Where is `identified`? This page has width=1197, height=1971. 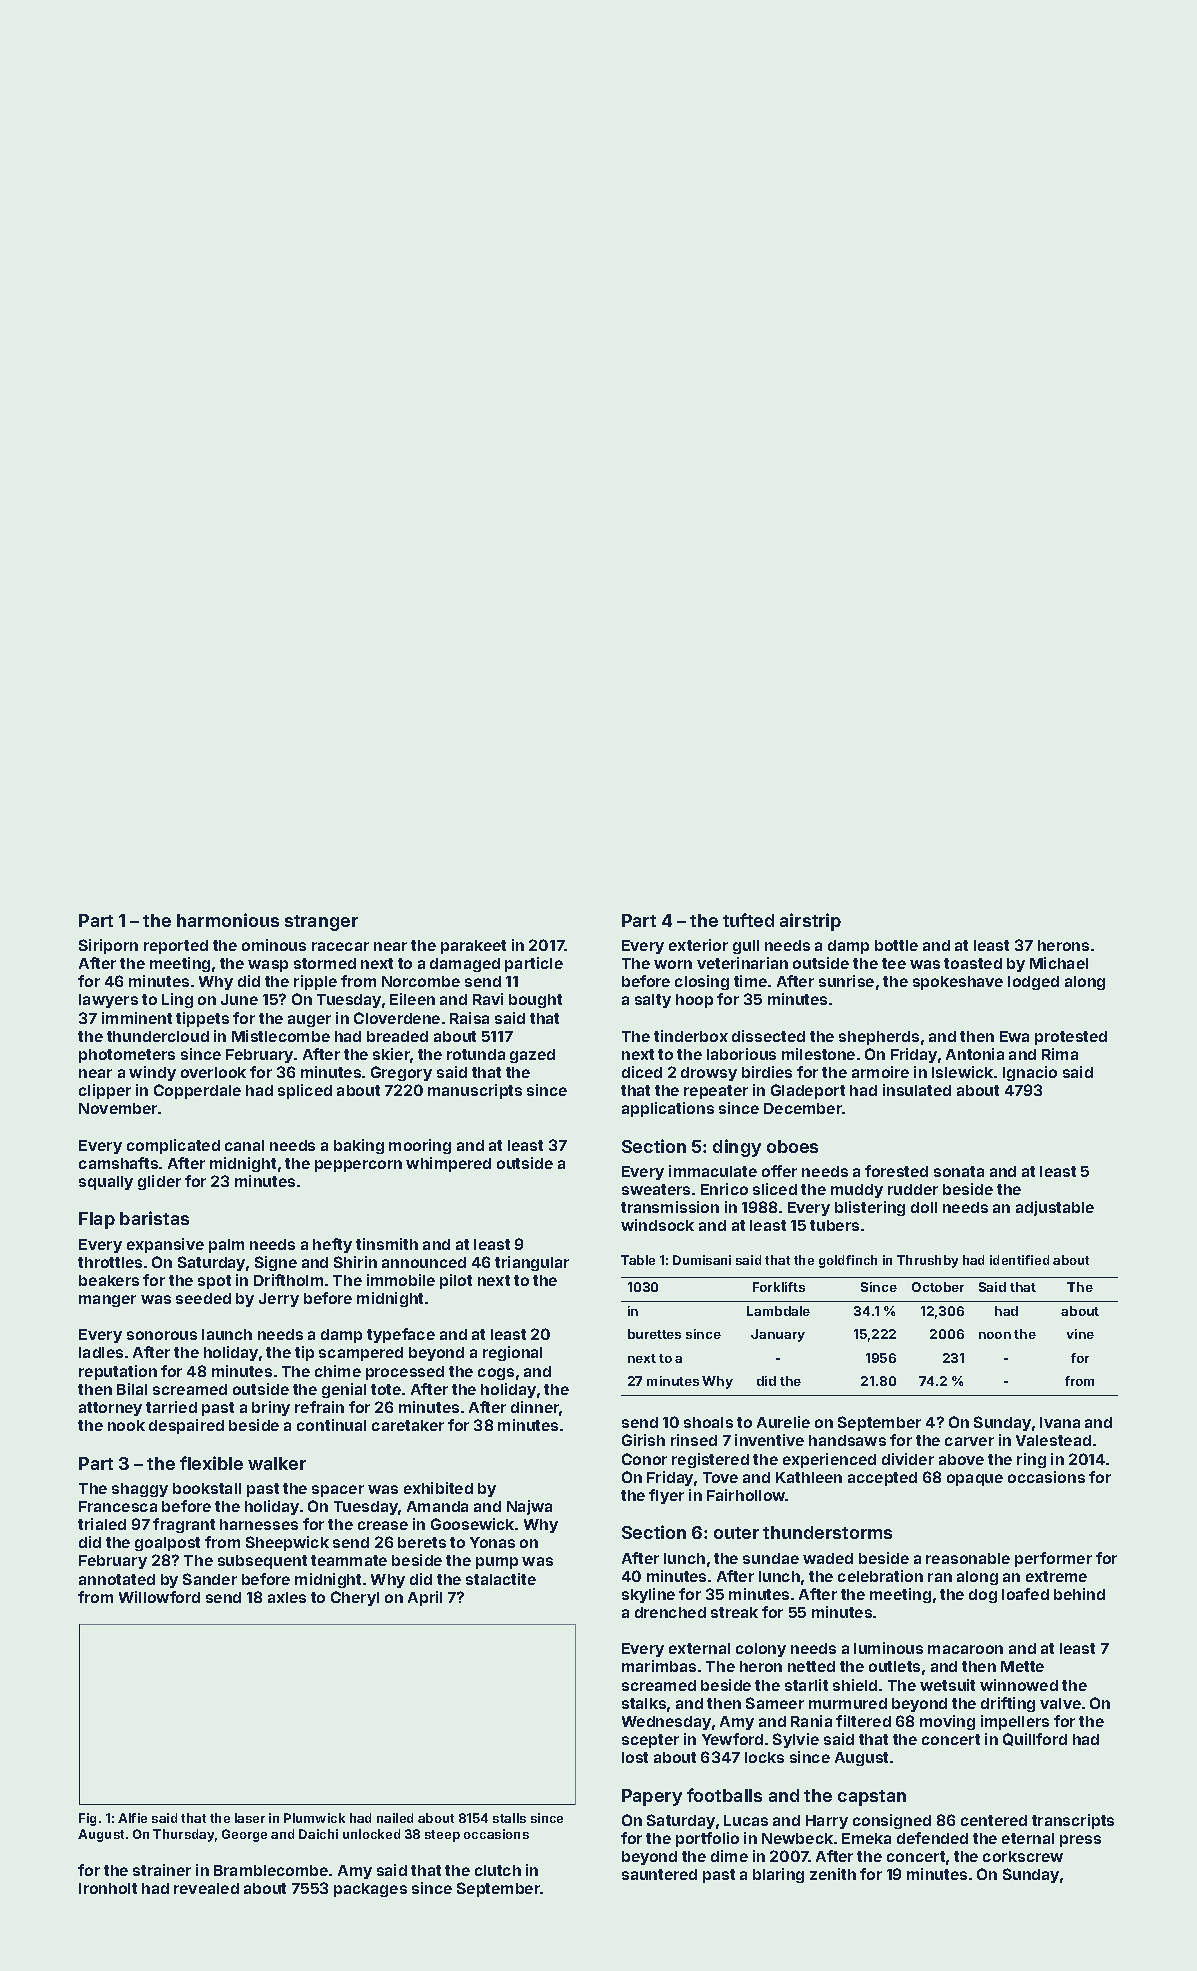 identified is located at coordinates (1019, 1260).
